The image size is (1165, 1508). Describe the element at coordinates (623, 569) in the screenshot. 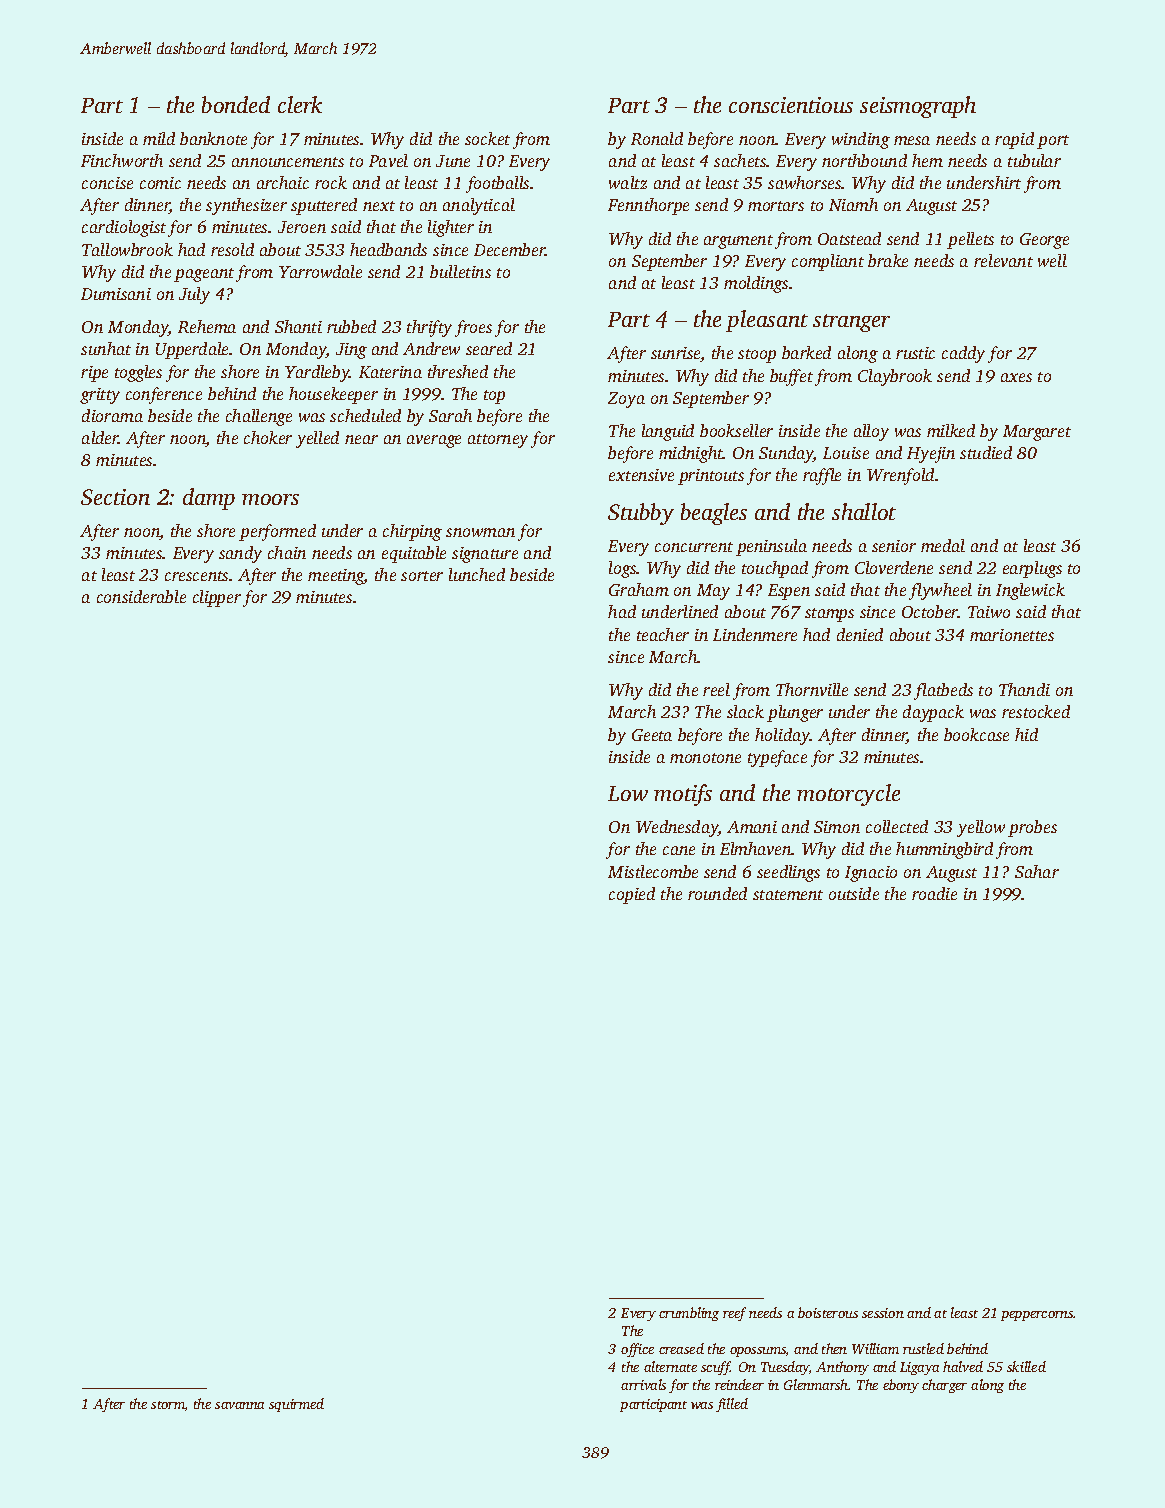

I see `logs` at that location.
